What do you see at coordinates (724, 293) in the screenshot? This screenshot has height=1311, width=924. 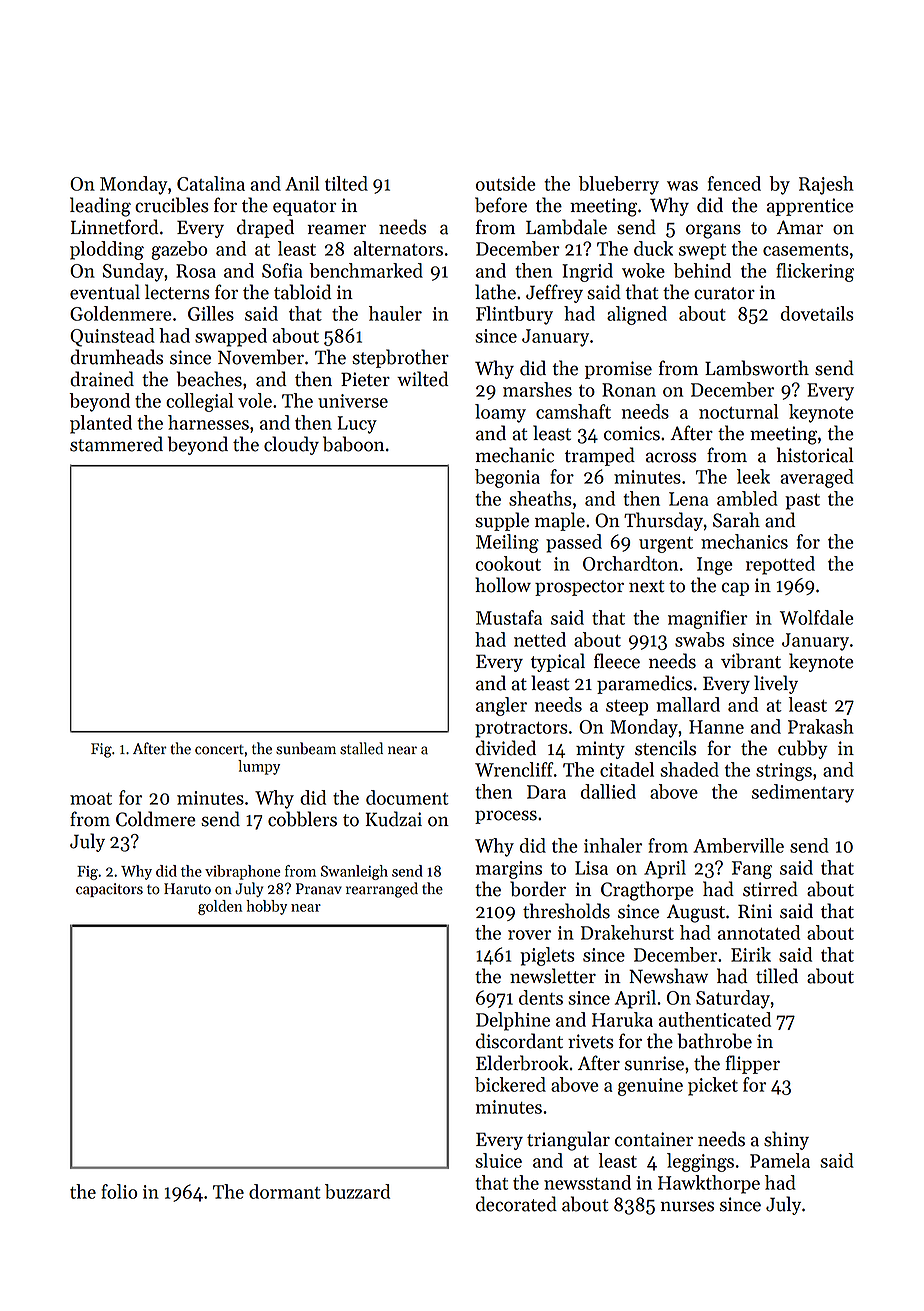 I see `curator` at bounding box center [724, 293].
